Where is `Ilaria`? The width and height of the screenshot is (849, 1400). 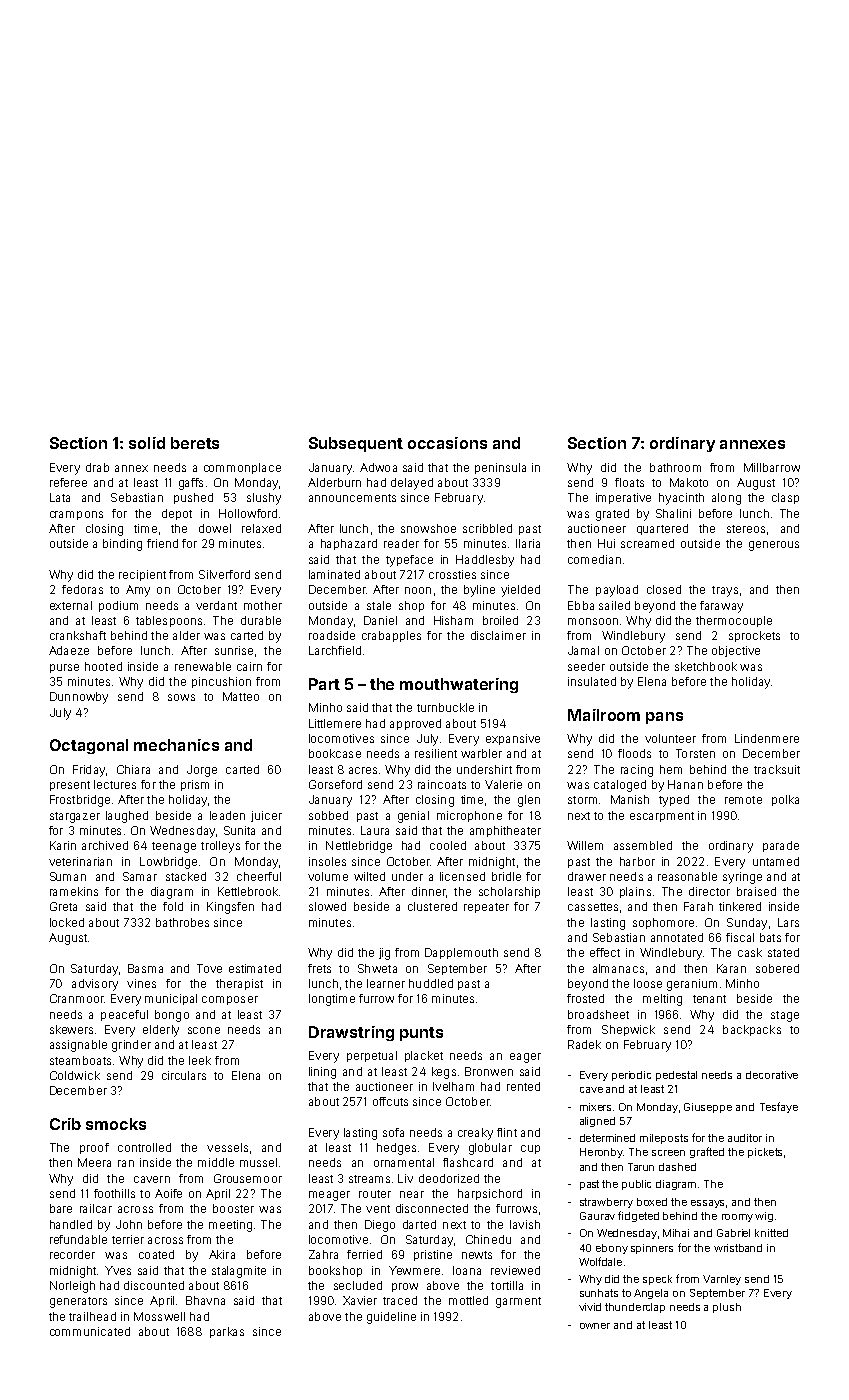 Ilaria is located at coordinates (528, 543).
